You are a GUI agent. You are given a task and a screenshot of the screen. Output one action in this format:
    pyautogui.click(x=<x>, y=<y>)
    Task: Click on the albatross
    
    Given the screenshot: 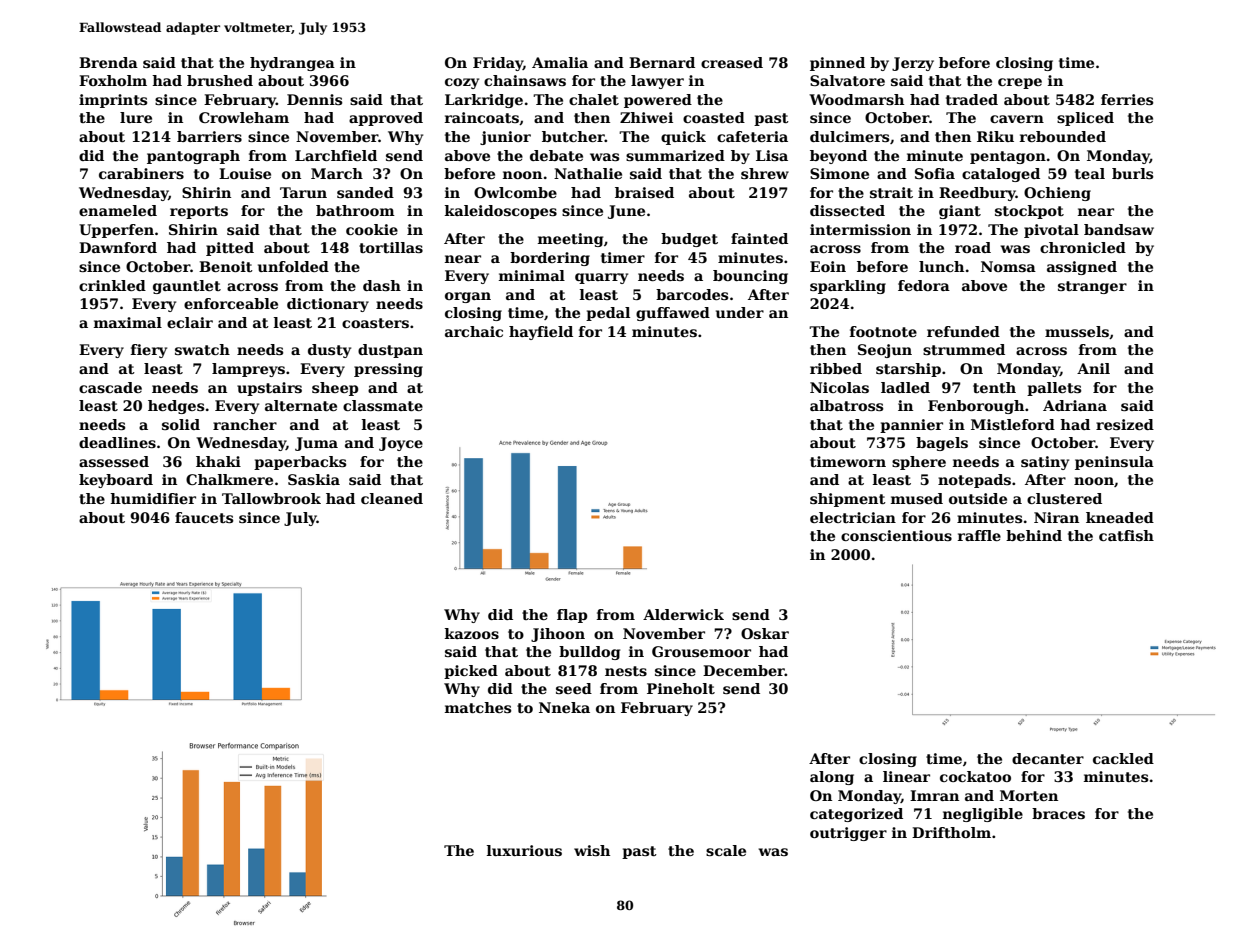 What is the action you would take?
    pyautogui.click(x=846, y=405)
